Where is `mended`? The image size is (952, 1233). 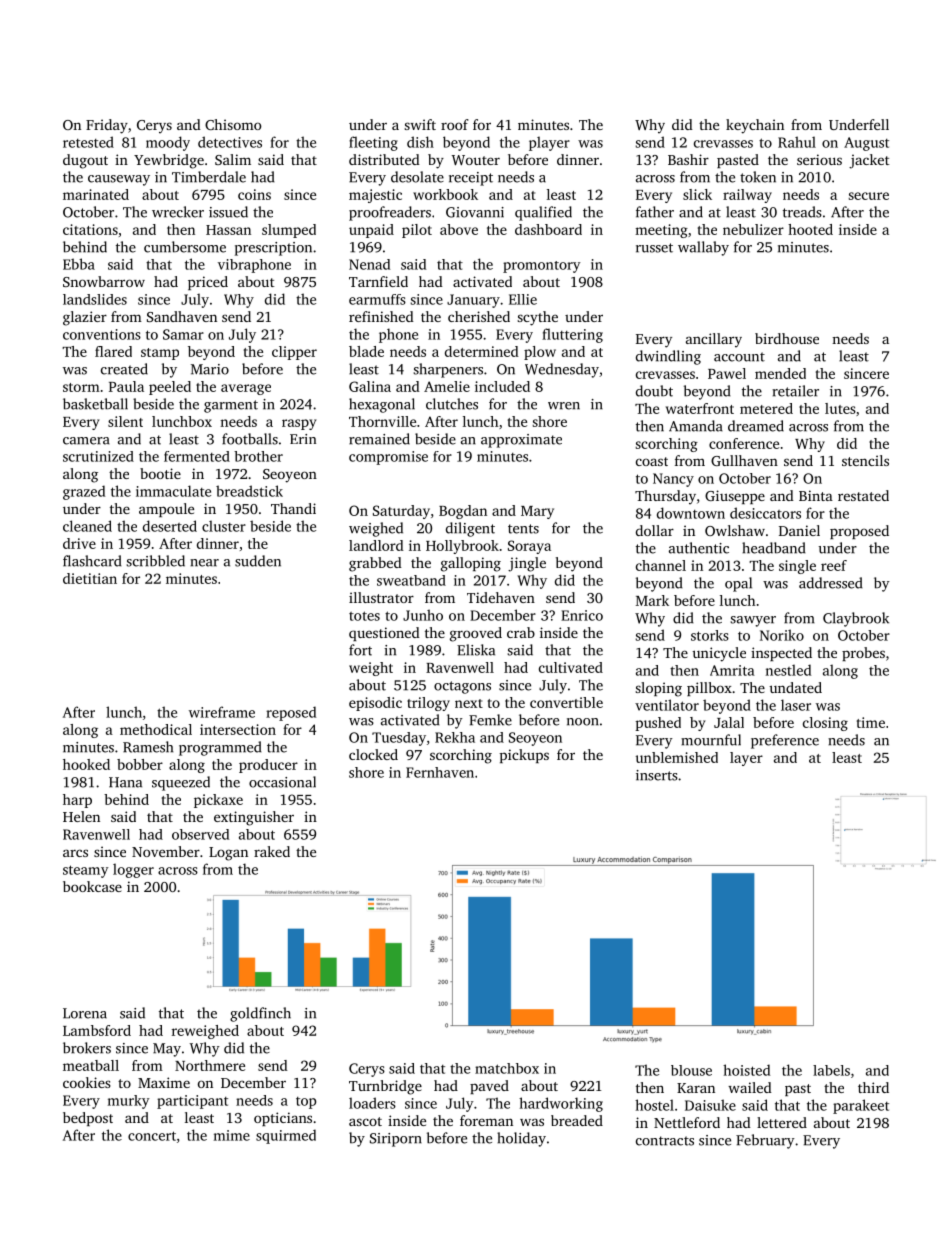
mended is located at coordinates (780, 373).
